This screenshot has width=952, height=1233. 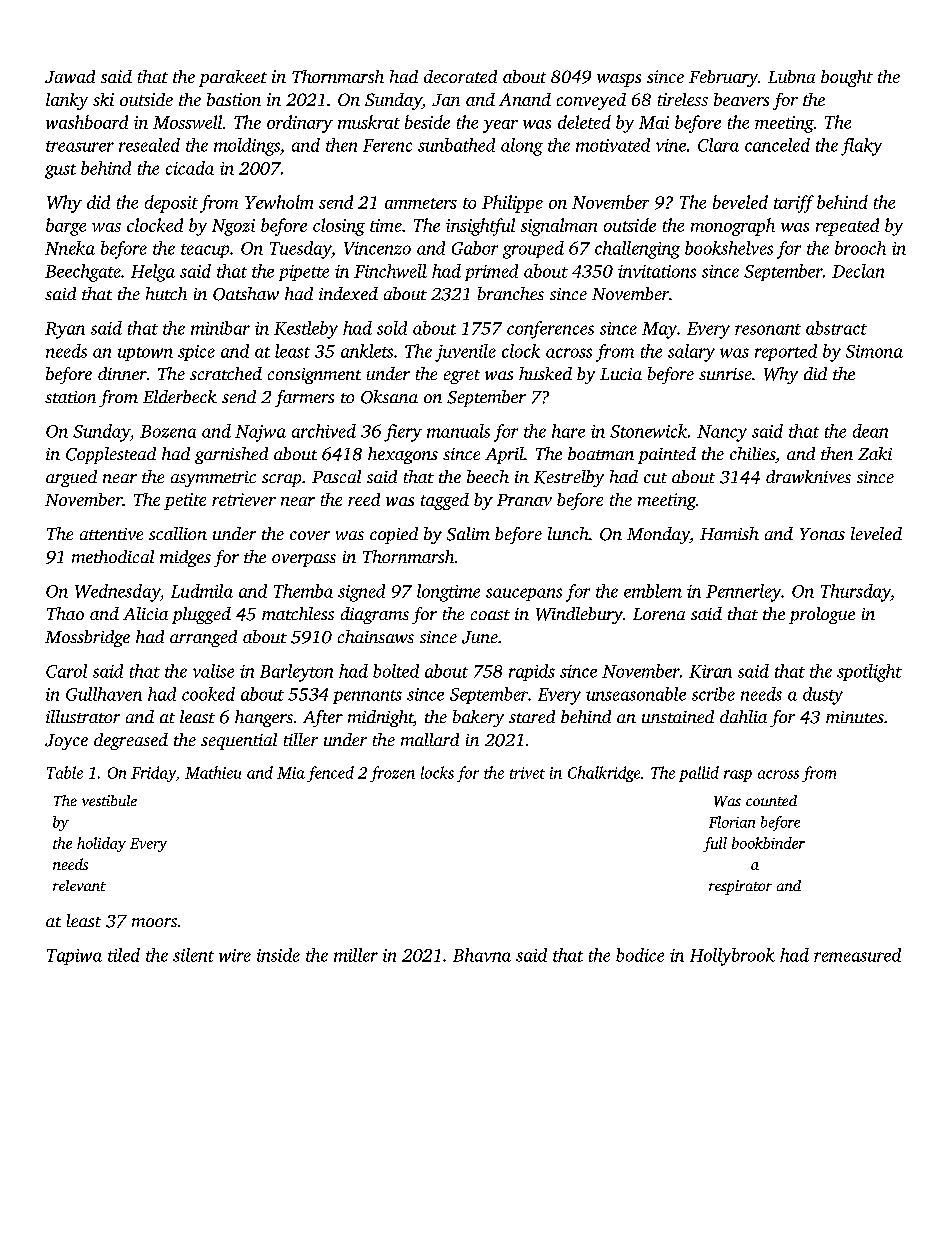 I want to click on Gullhaven, so click(x=104, y=694).
